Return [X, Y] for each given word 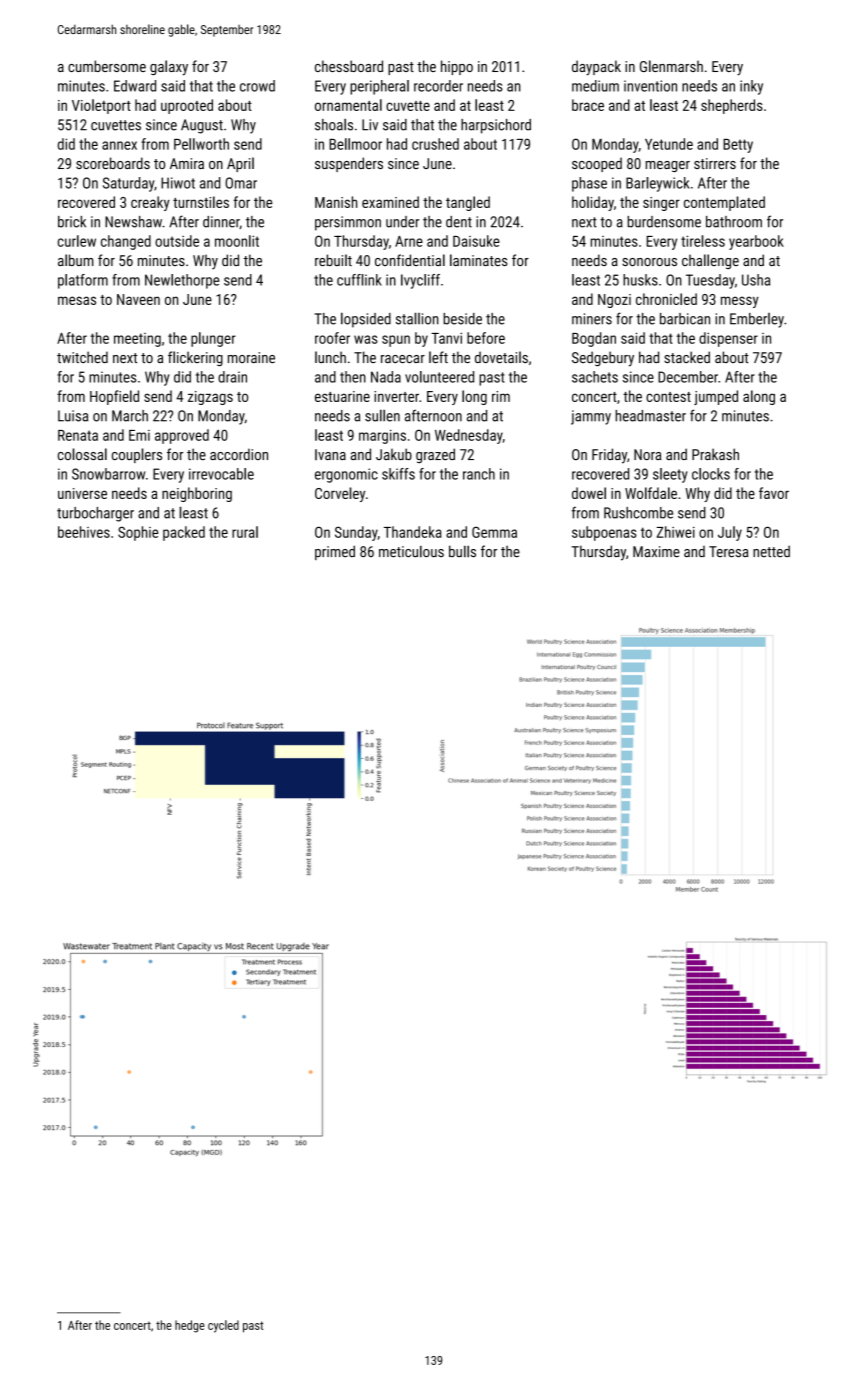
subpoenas [604, 533]
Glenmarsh [671, 66]
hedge [190, 1326]
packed [184, 533]
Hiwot [178, 183]
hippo [457, 67]
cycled [223, 1326]
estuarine [342, 396]
